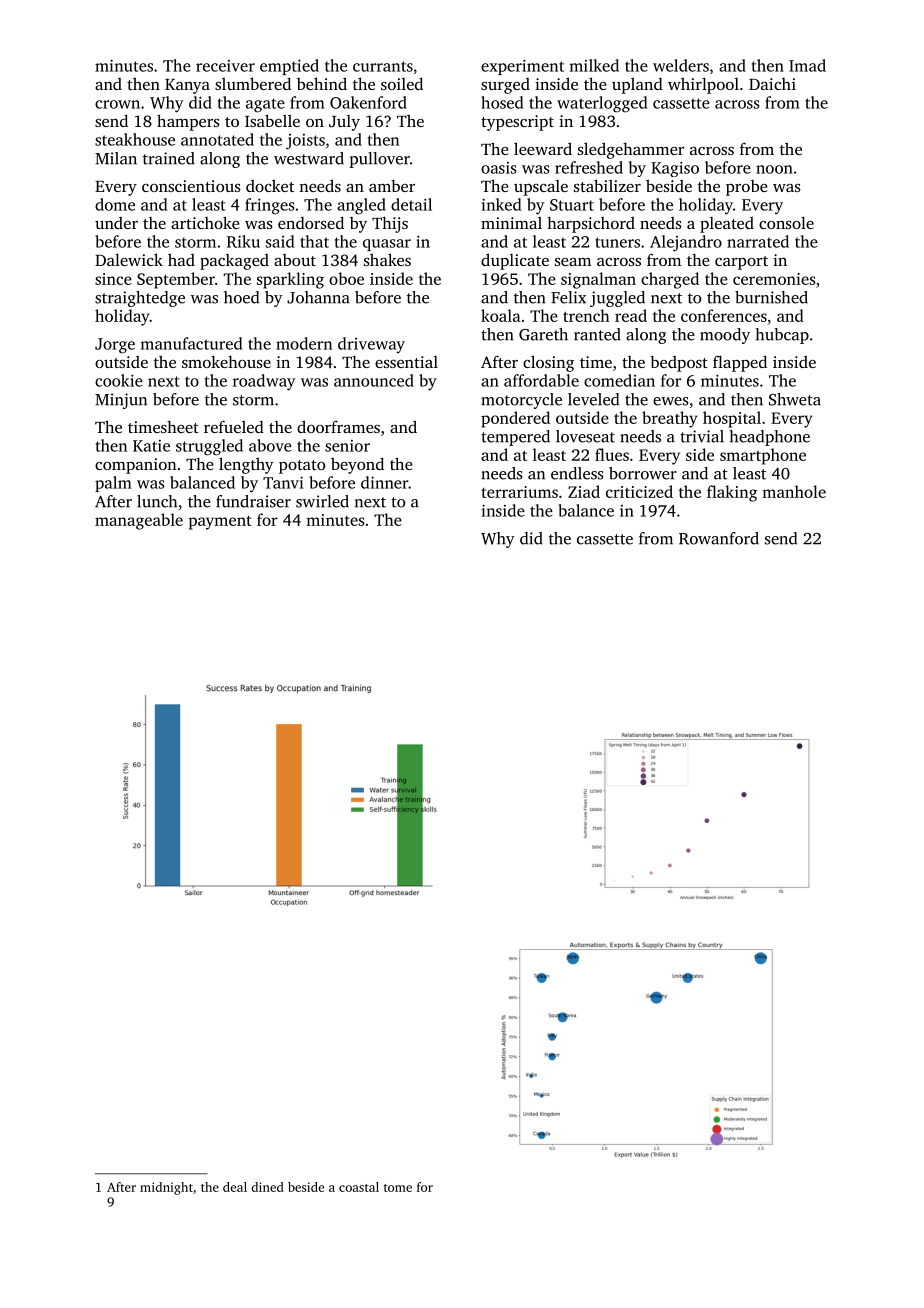  I want to click on Daichi, so click(772, 84).
